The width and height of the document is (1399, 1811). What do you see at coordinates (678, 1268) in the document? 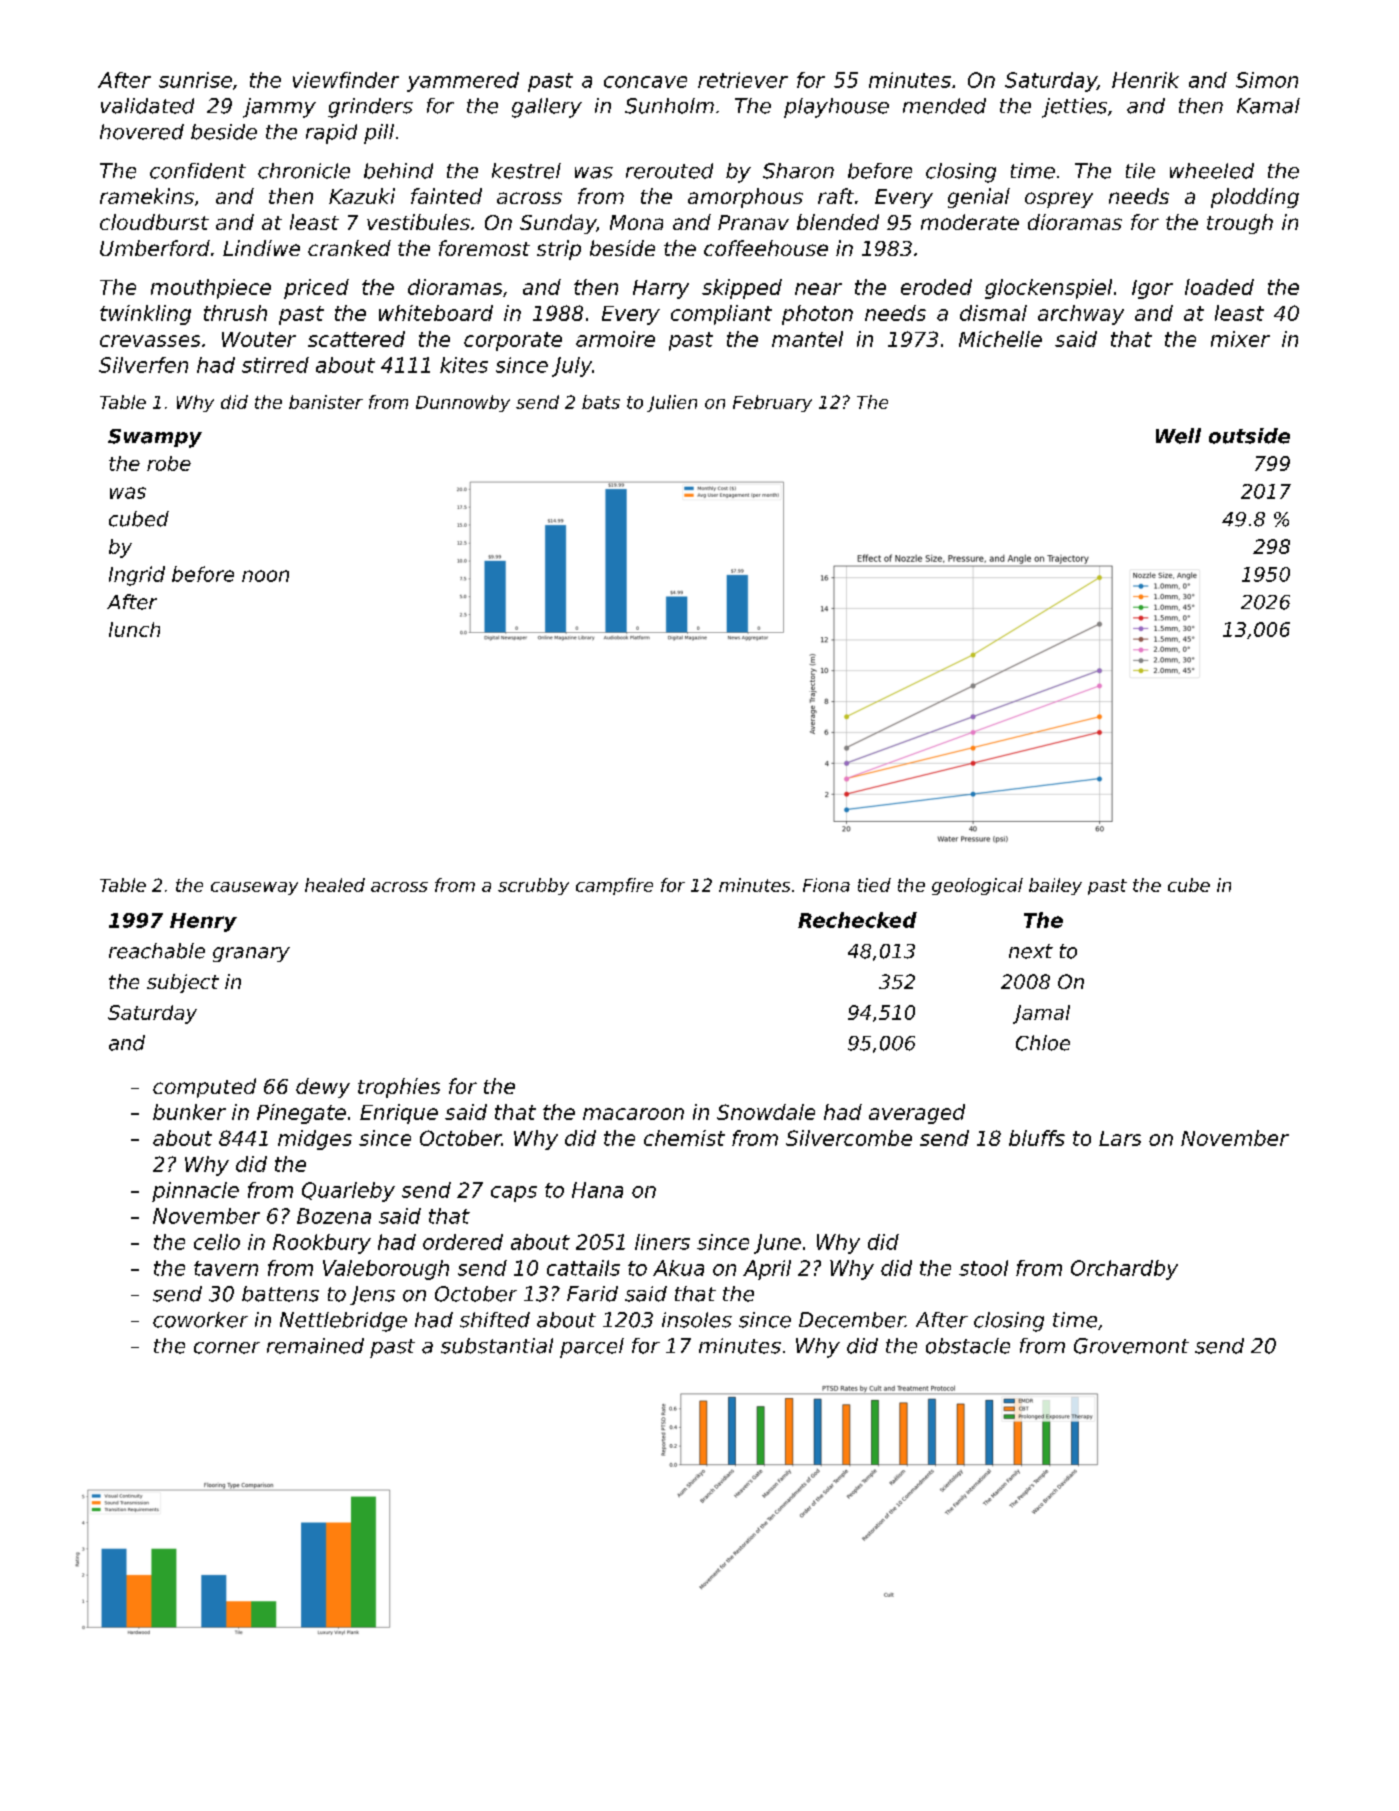
I see `Akua` at bounding box center [678, 1268].
